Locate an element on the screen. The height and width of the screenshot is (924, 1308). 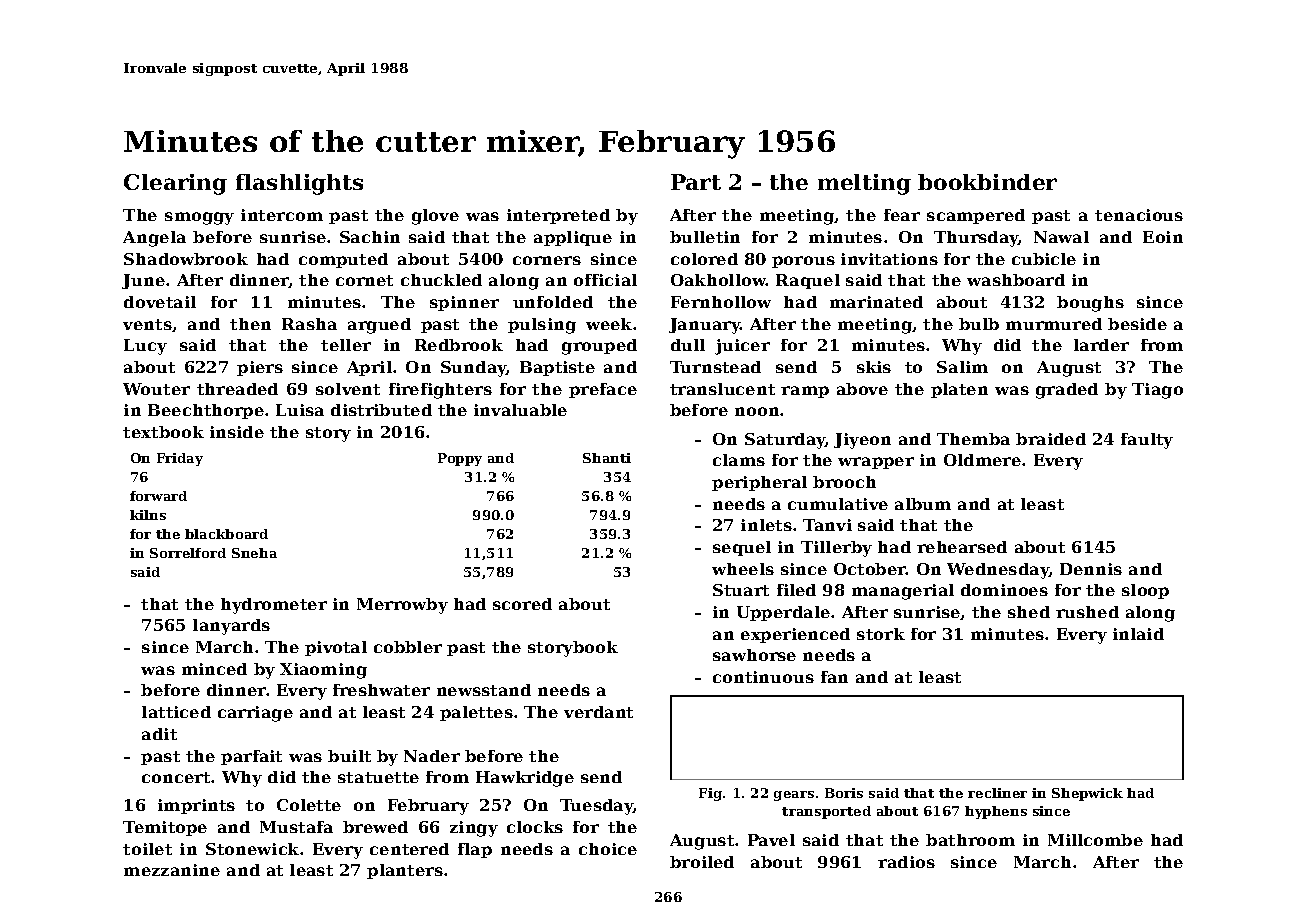
broiled is located at coordinates (702, 862).
